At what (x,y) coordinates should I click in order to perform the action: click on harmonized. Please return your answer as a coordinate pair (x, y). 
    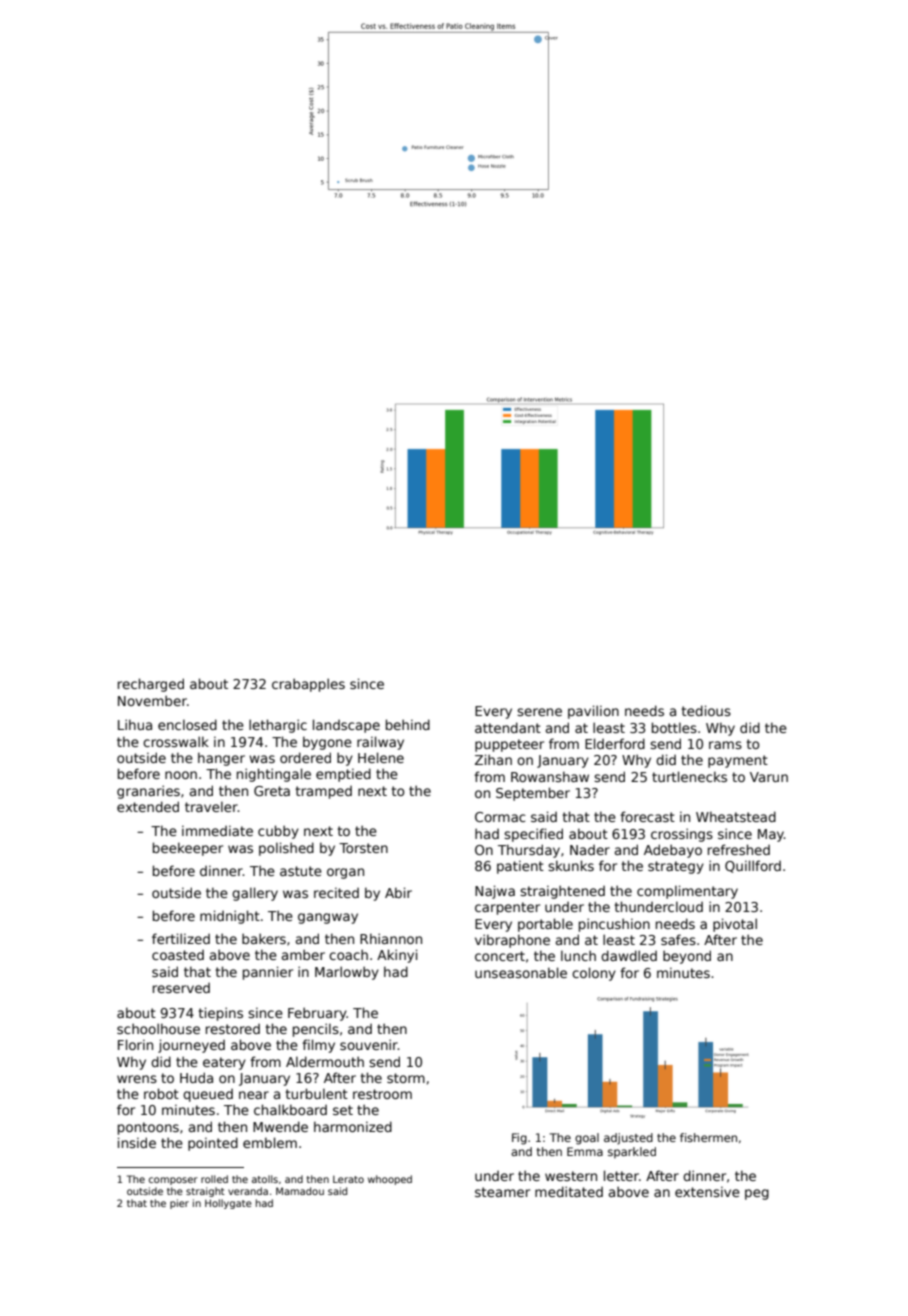
    Looking at the image, I should click on (353, 1126).
